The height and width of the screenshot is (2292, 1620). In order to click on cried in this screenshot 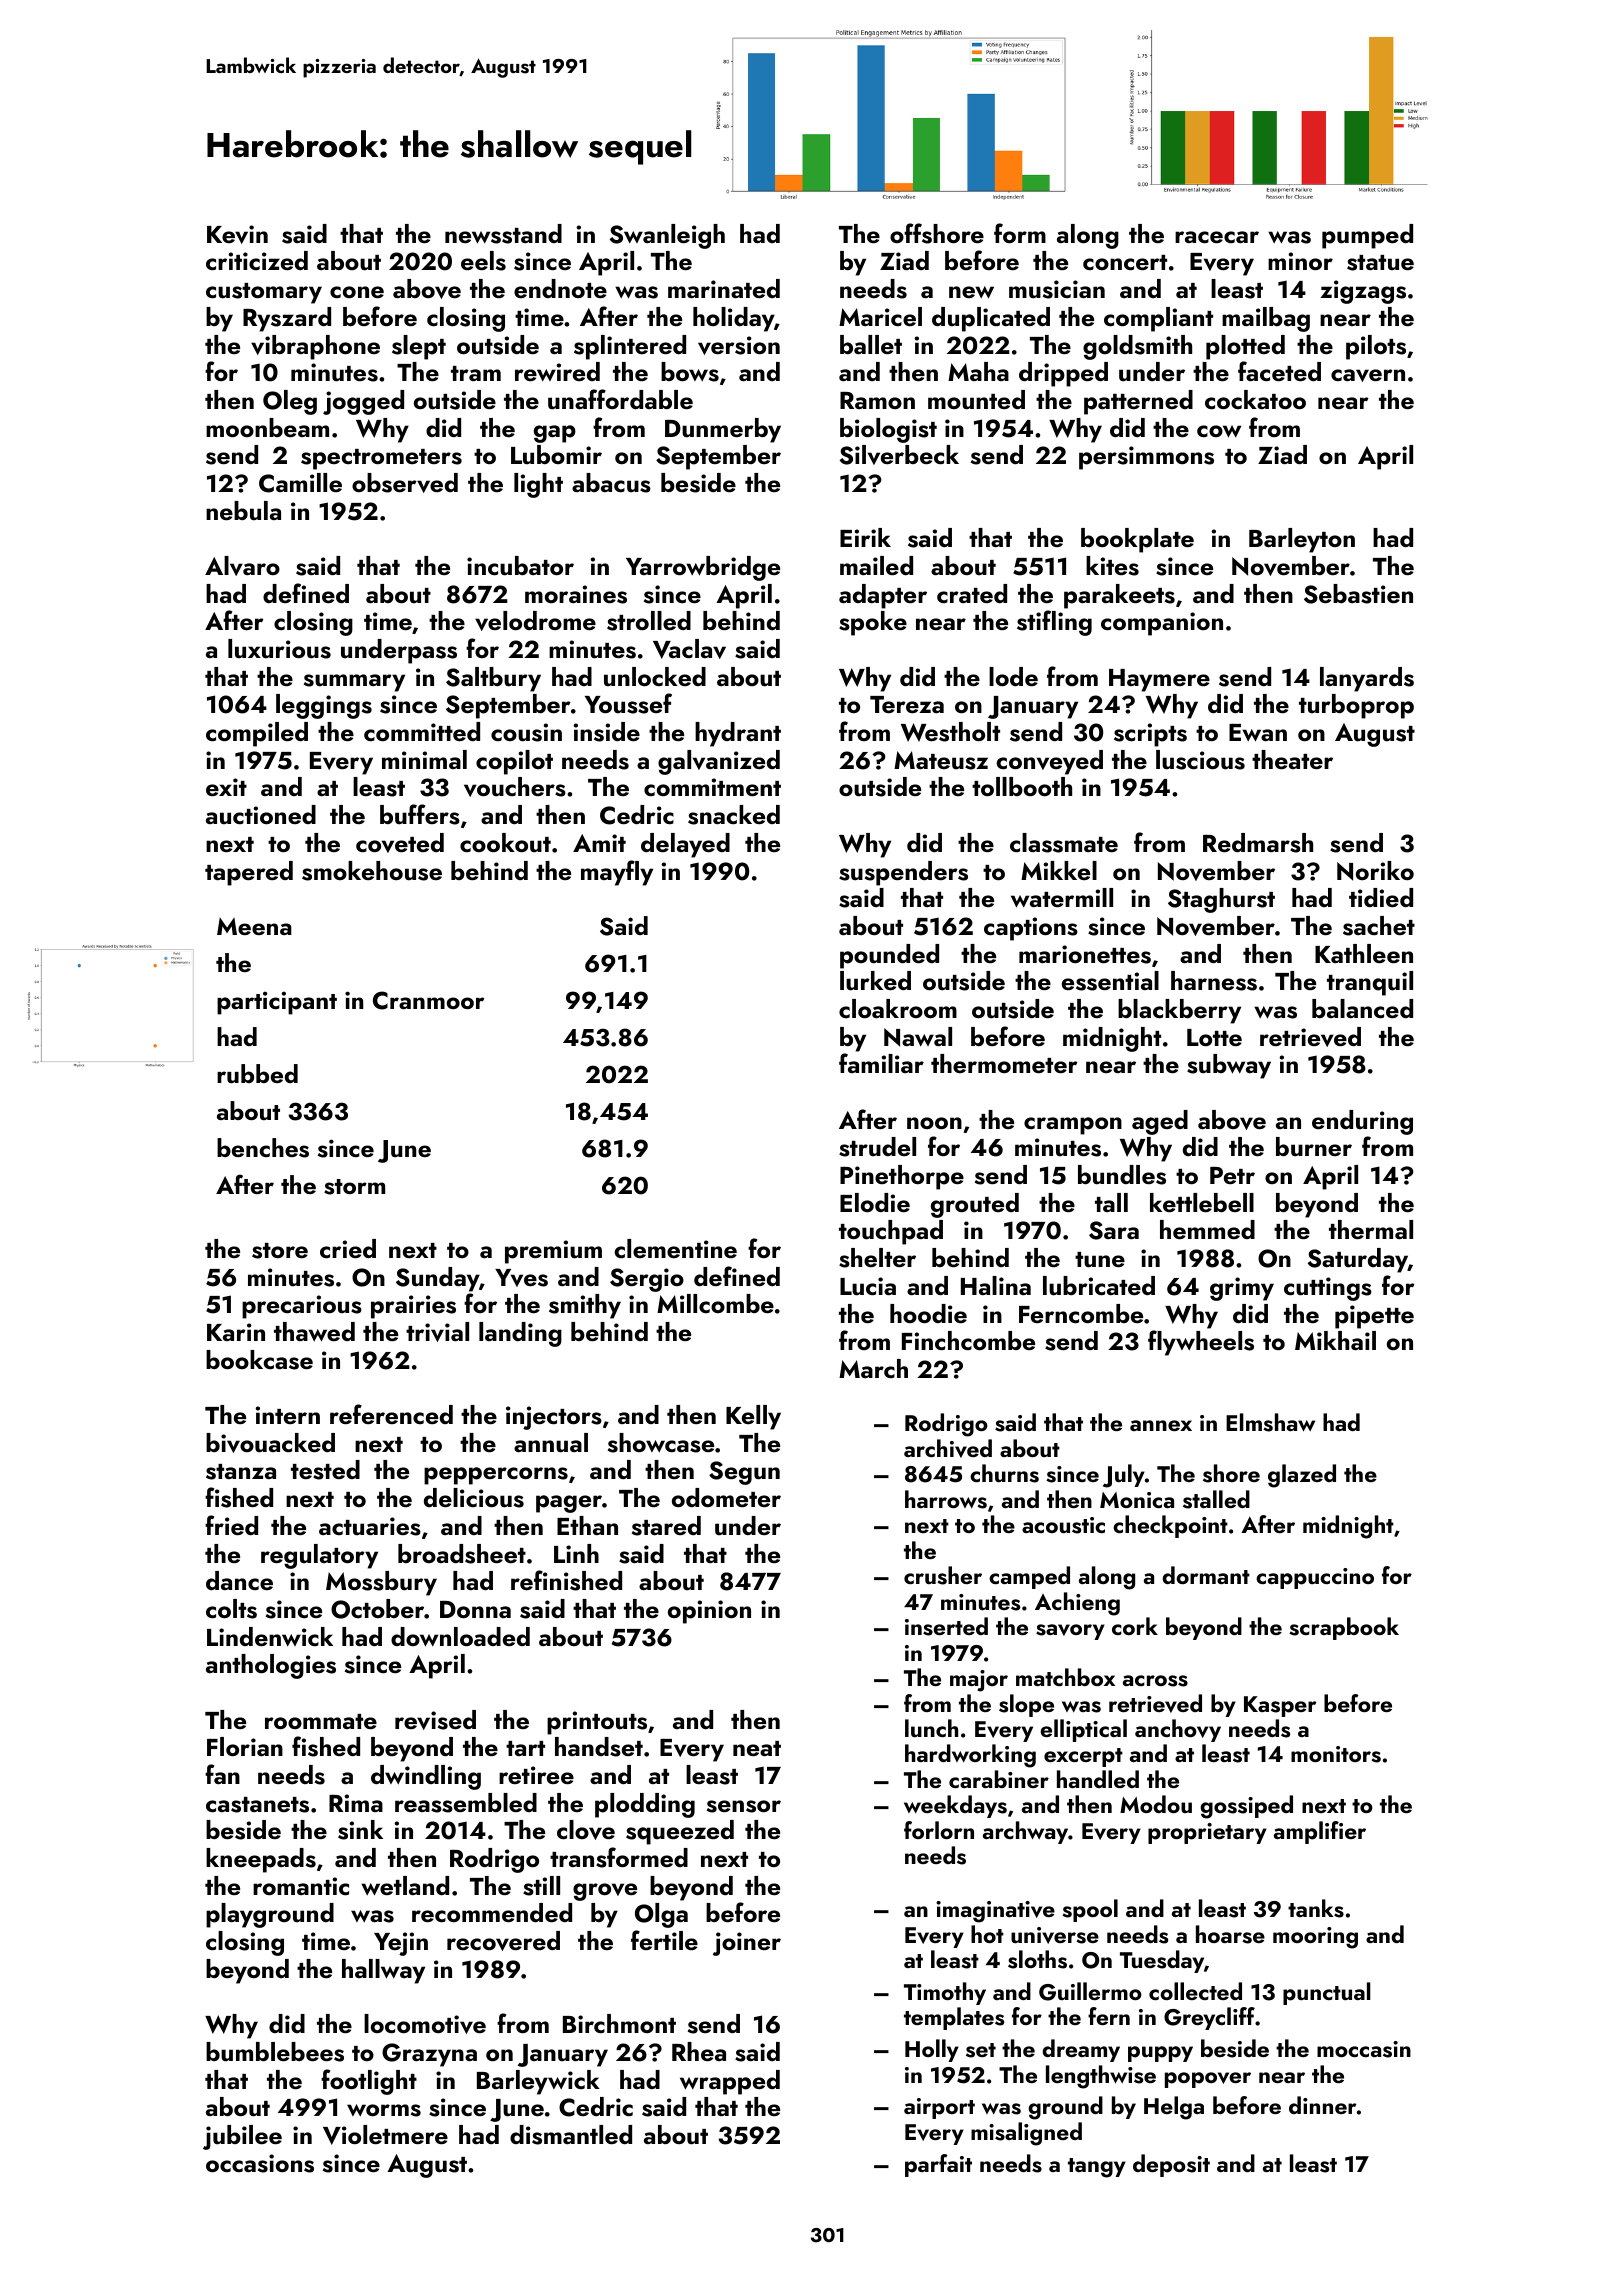, I will do `click(348, 1248)`.
